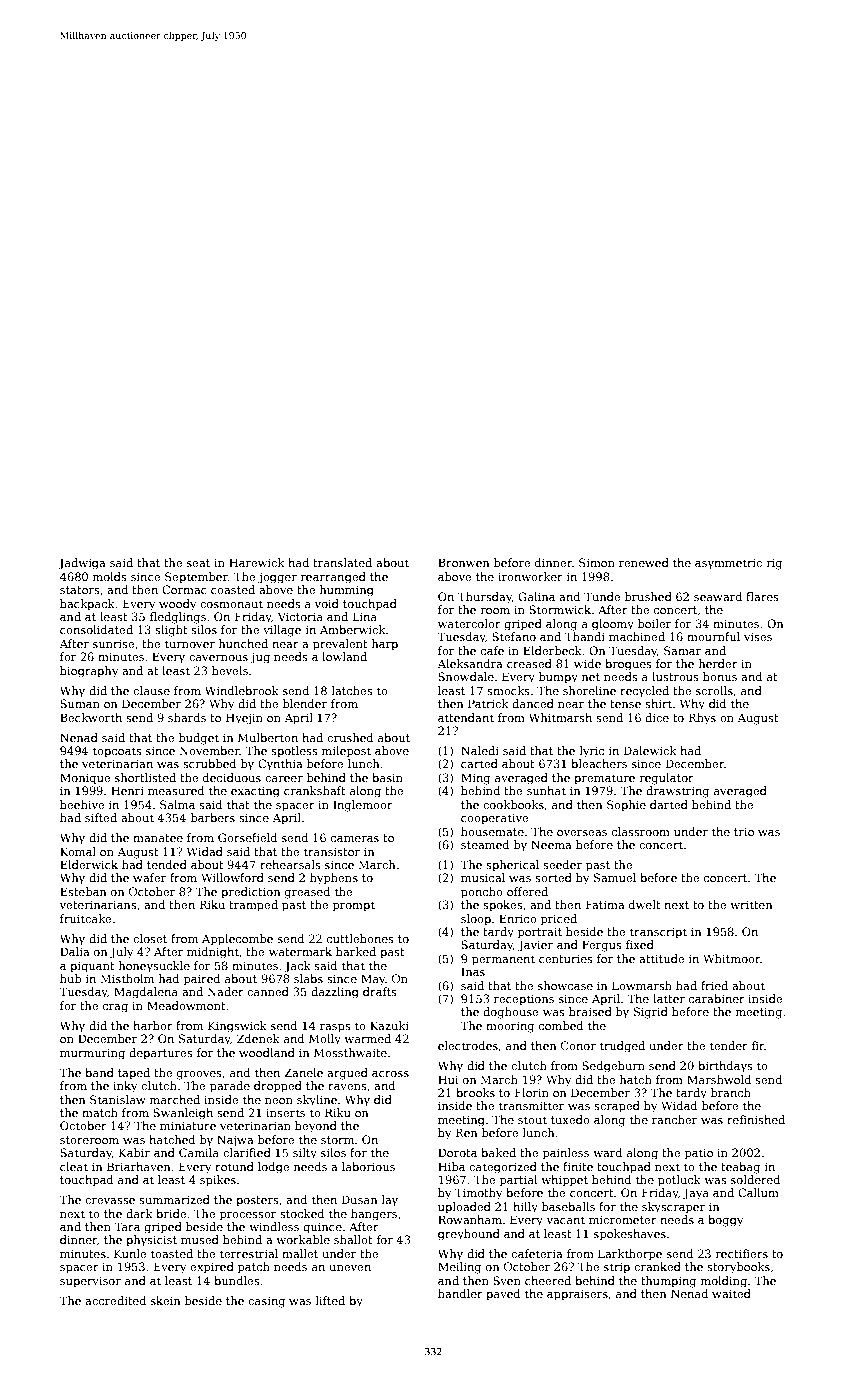  I want to click on carted, so click(479, 763).
